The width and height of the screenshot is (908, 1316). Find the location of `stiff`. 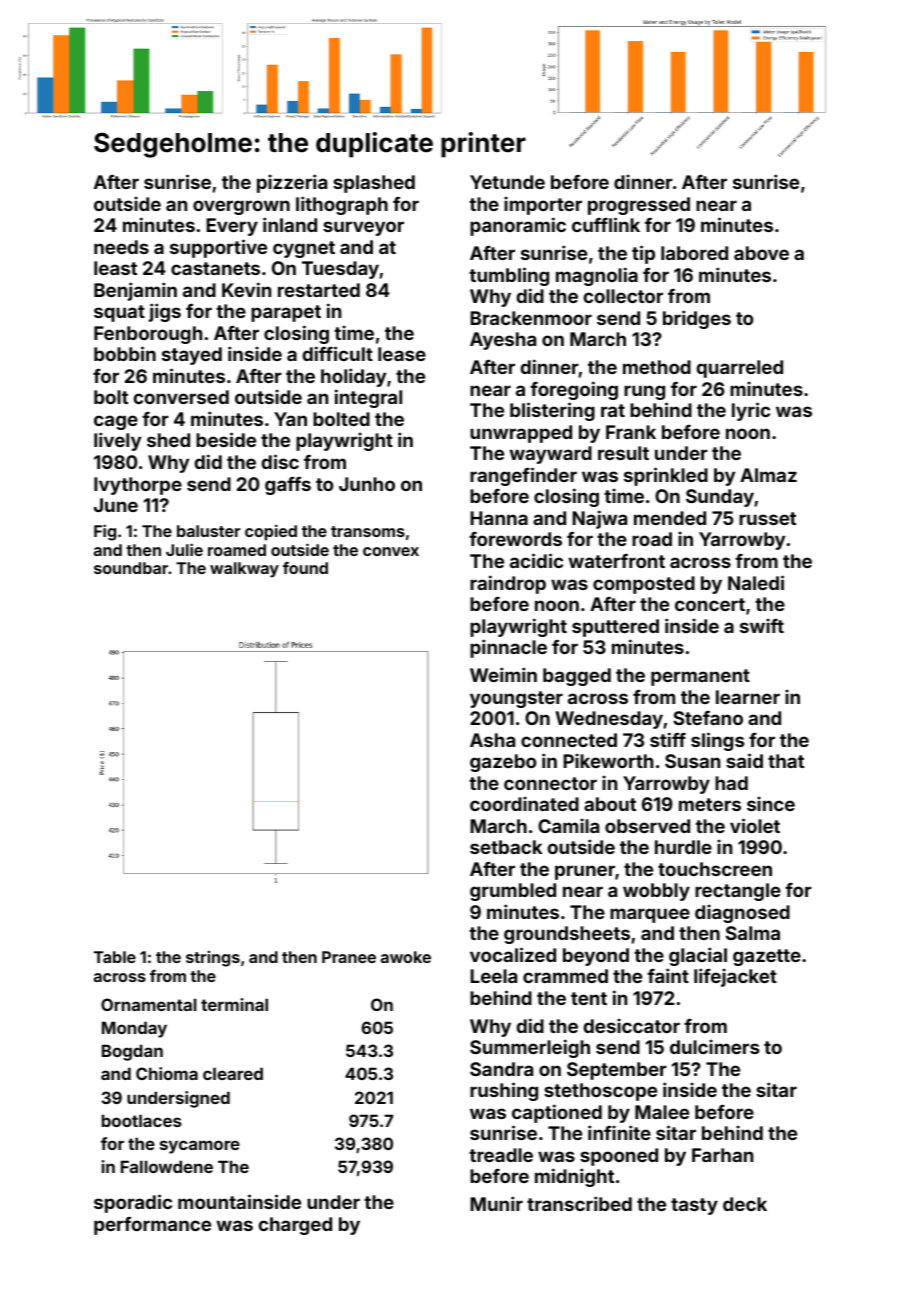

stiff is located at coordinates (668, 739).
